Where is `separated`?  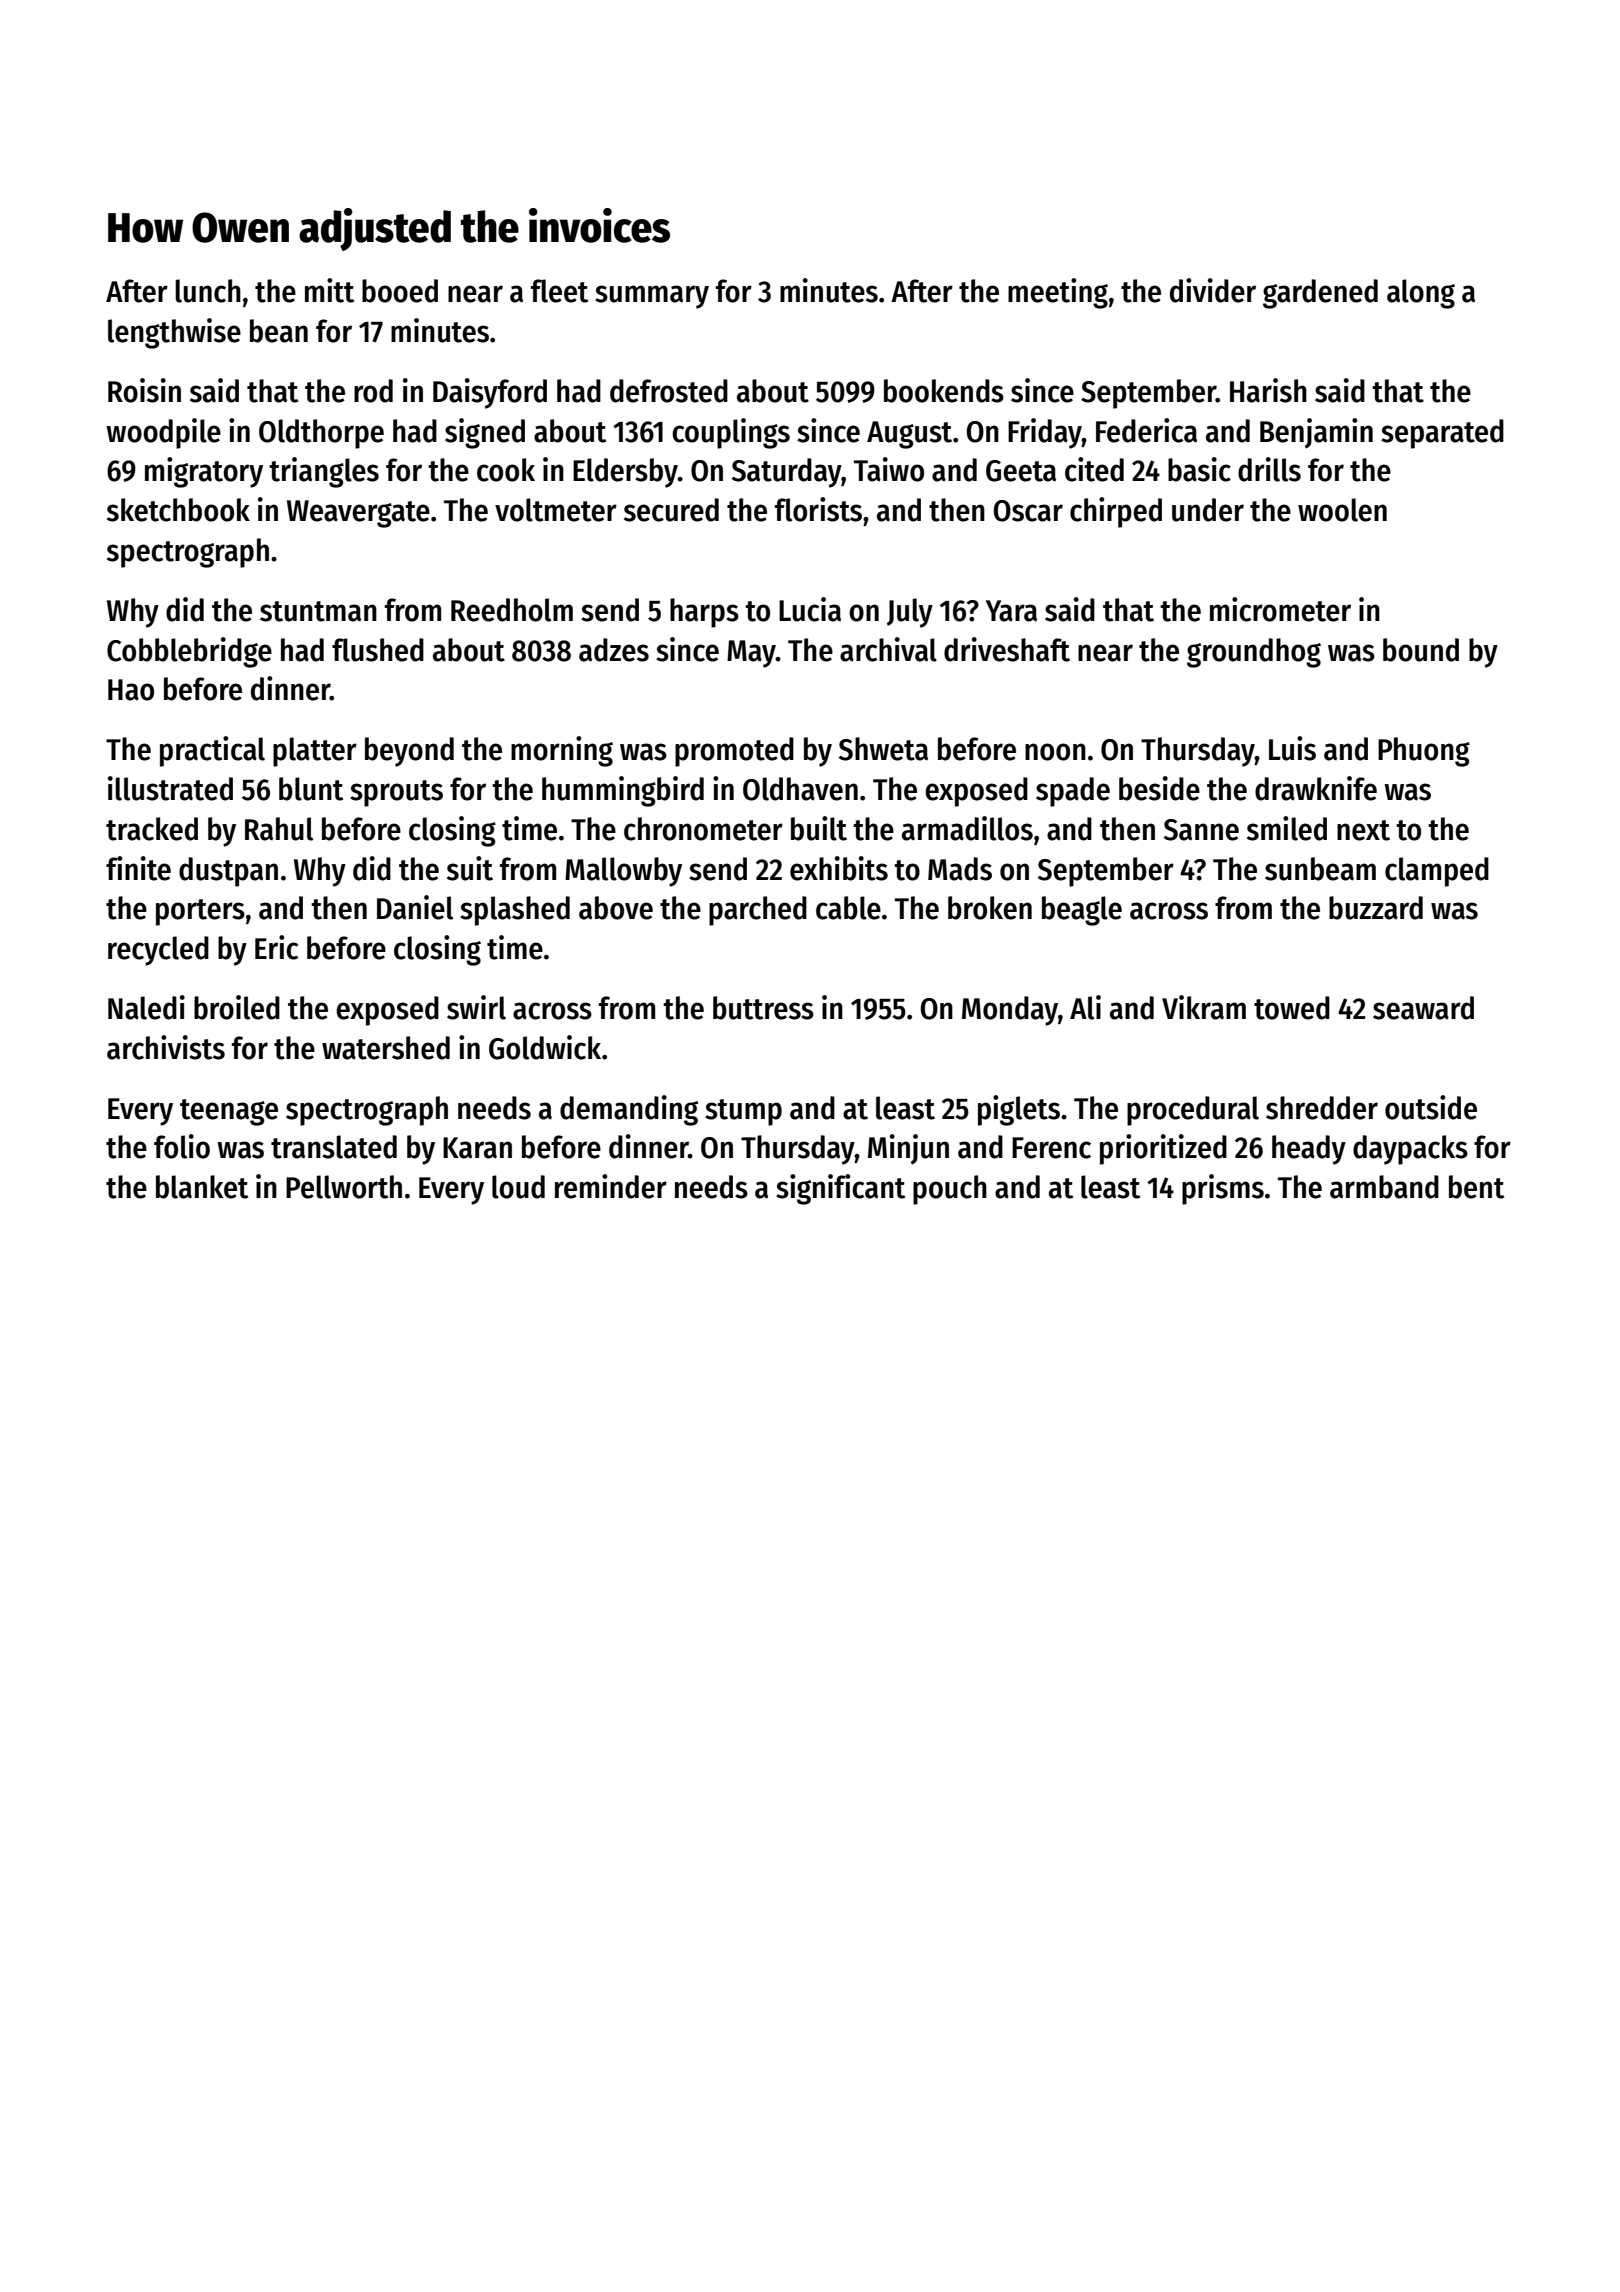 separated is located at coordinates (1442, 434).
